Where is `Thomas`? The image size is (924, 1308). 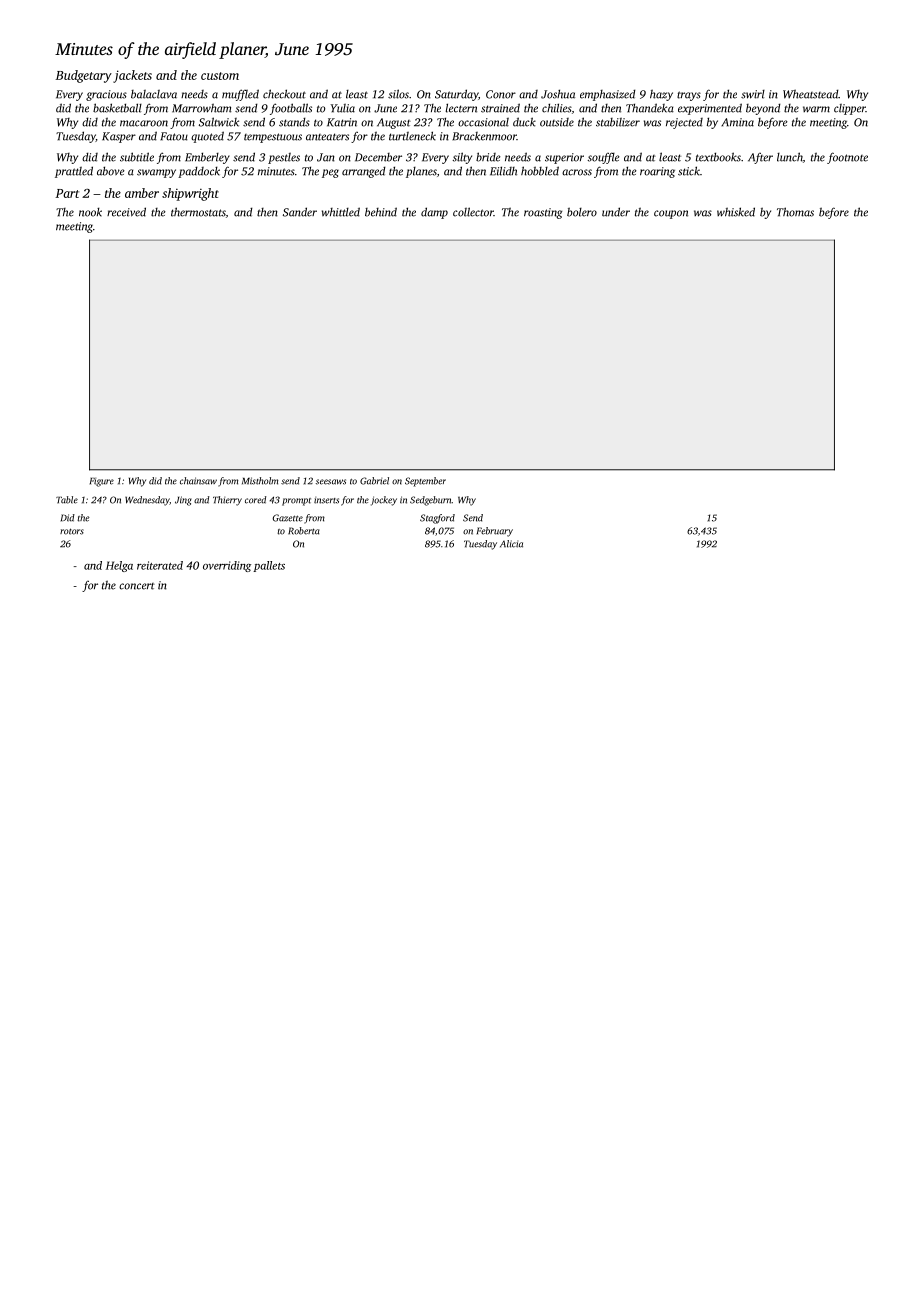
Thomas is located at coordinates (795, 212).
